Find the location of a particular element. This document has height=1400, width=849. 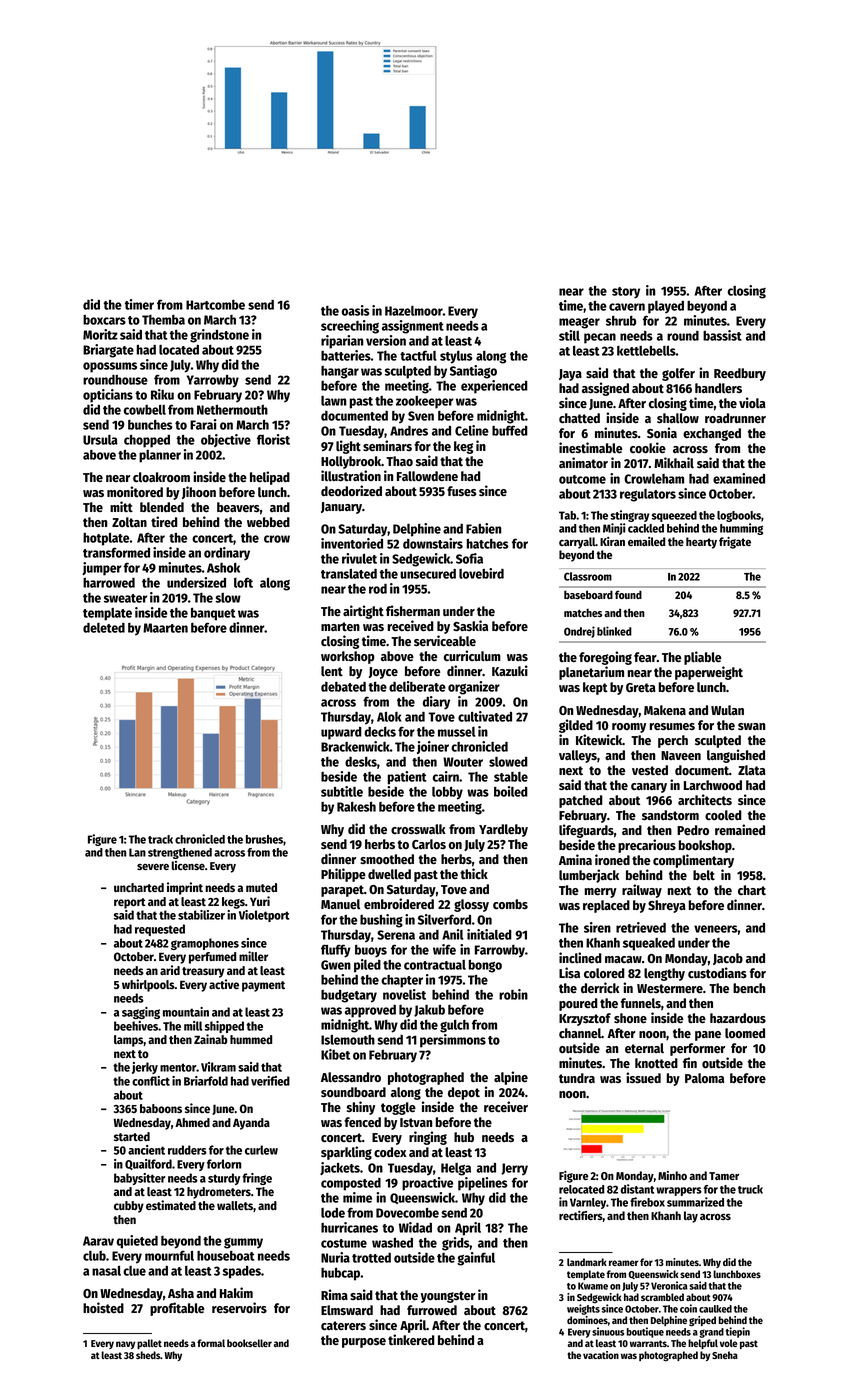

played is located at coordinates (666, 307).
